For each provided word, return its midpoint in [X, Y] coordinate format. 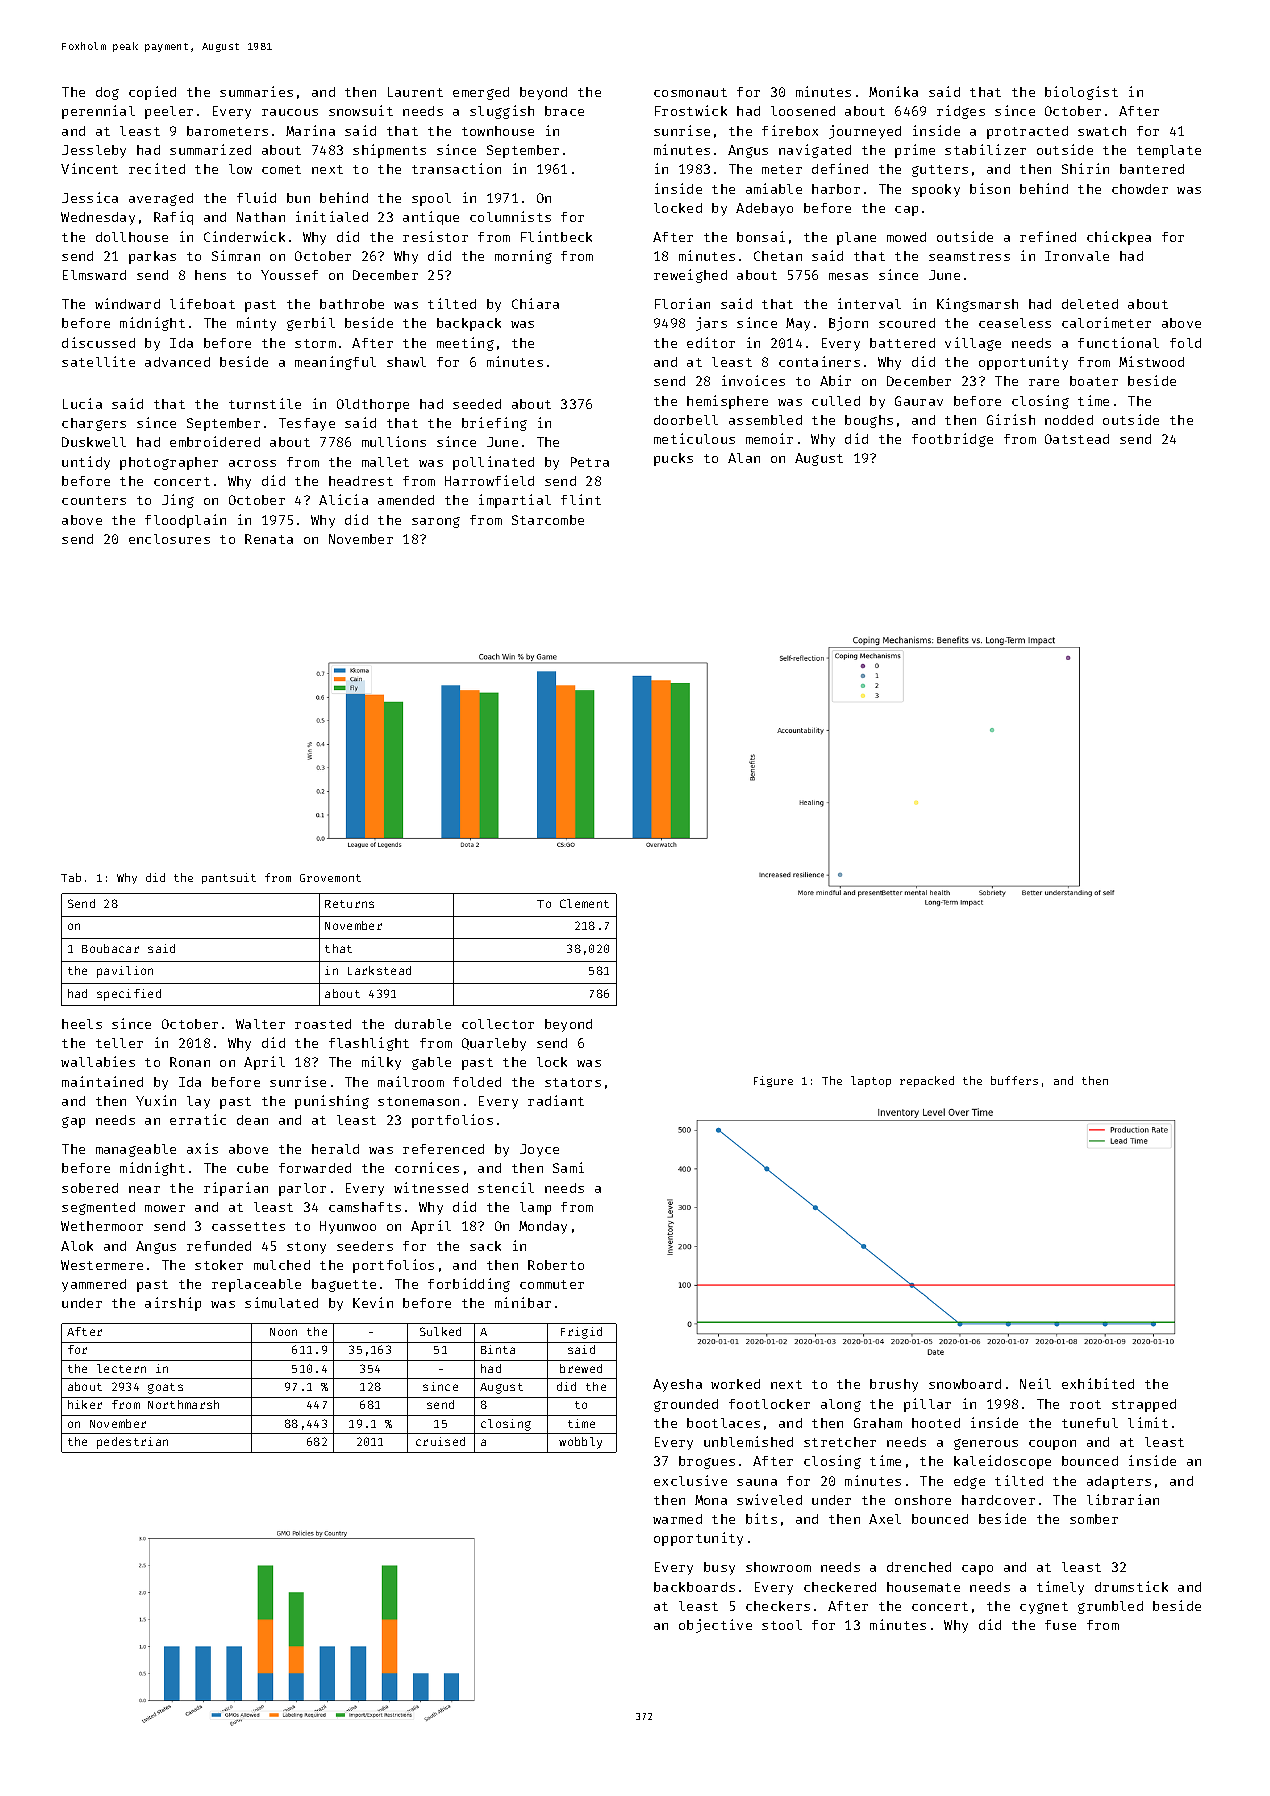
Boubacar [110, 948]
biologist [1081, 93]
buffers [1014, 1080]
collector [498, 1024]
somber [1094, 1519]
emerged [481, 93]
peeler [169, 112]
